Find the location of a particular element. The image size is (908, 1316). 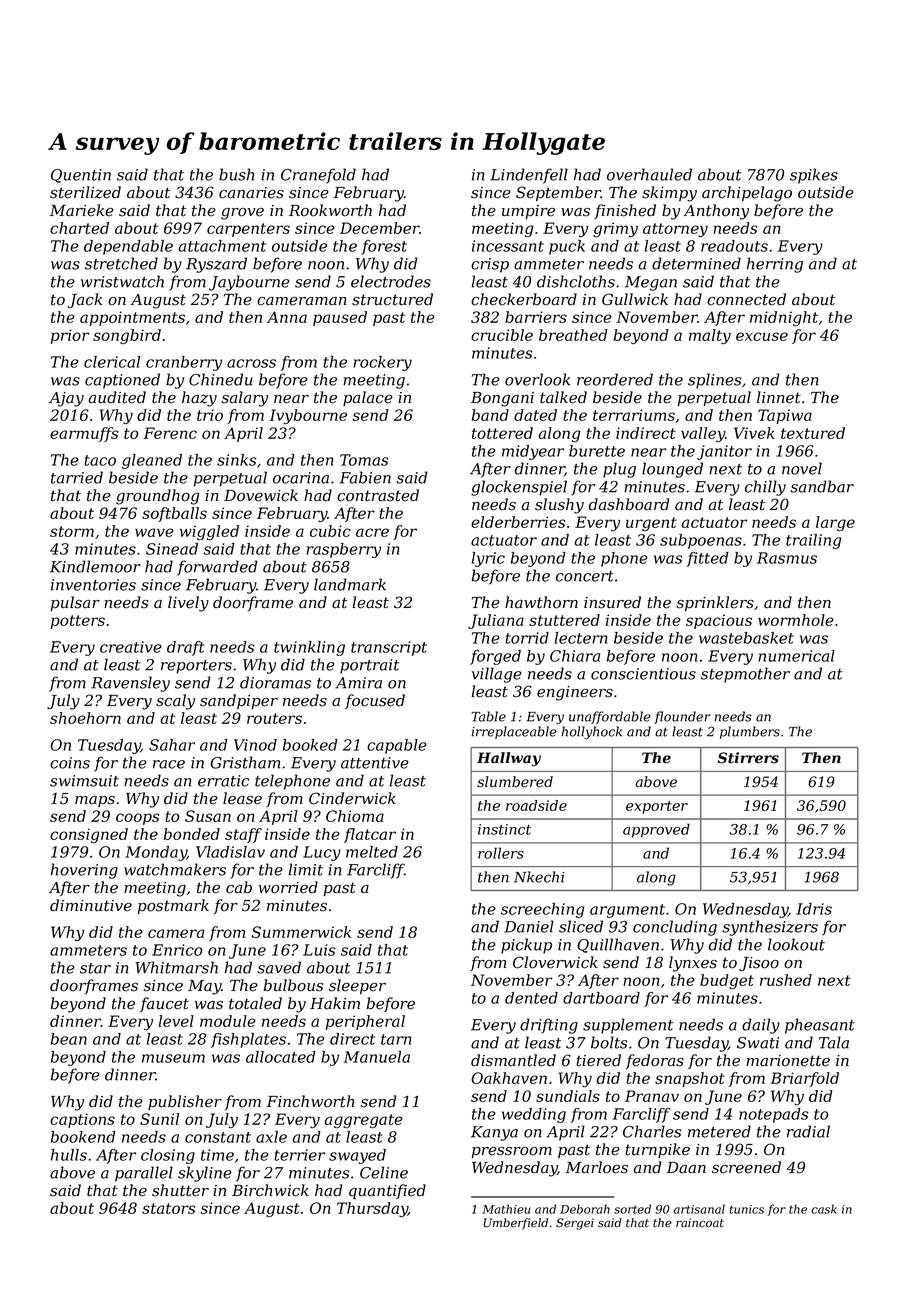

drifting is located at coordinates (549, 1026).
